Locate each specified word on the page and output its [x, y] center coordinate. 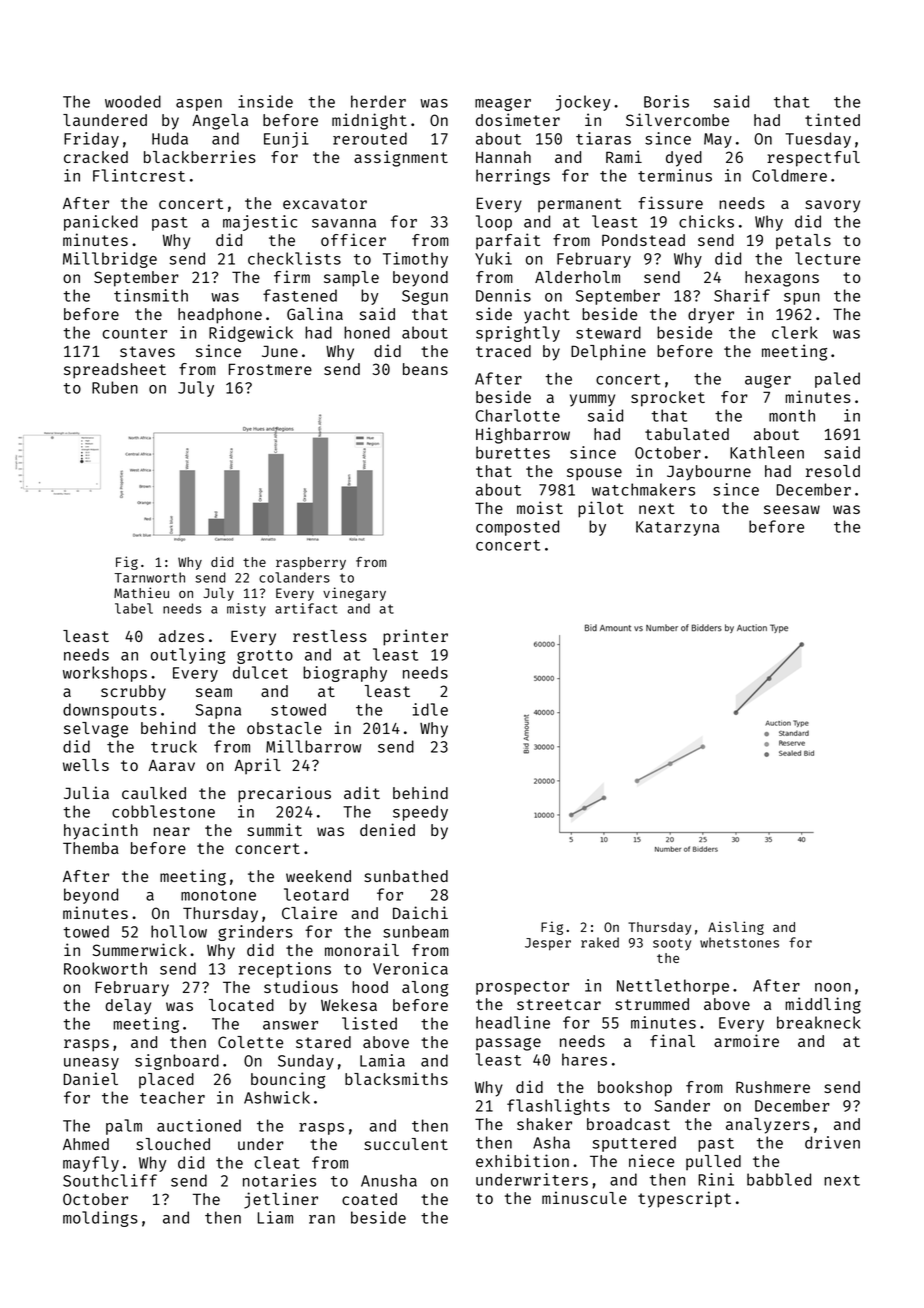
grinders [255, 933]
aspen [199, 105]
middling [823, 1005]
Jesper [548, 944]
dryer [711, 316]
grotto [265, 657]
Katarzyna [677, 528]
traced [503, 351]
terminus [675, 175]
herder [378, 101]
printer [415, 637]
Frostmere [270, 369]
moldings [100, 1219]
